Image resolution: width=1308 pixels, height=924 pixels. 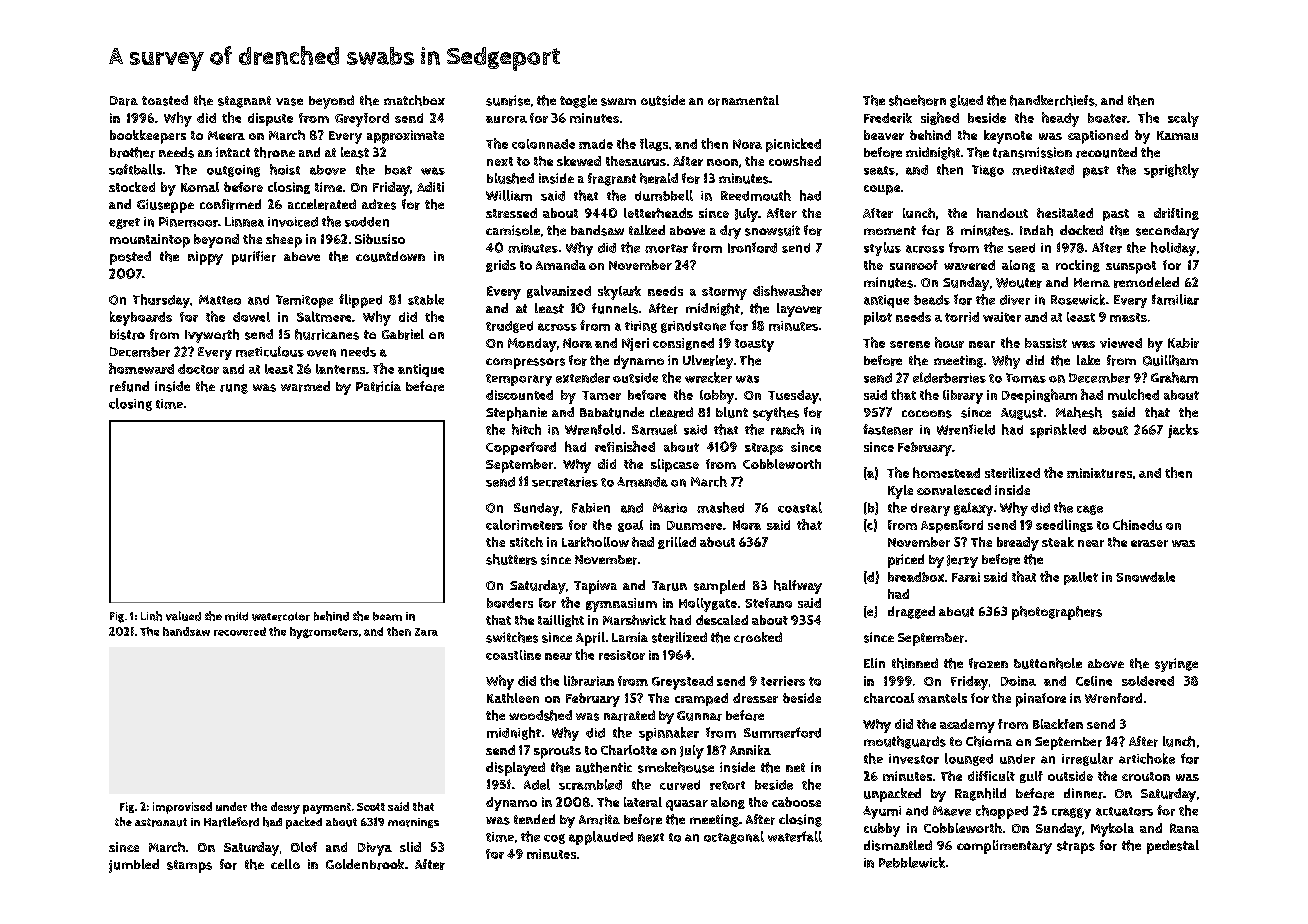 What do you see at coordinates (240, 631) in the document?
I see `recovered` at bounding box center [240, 631].
